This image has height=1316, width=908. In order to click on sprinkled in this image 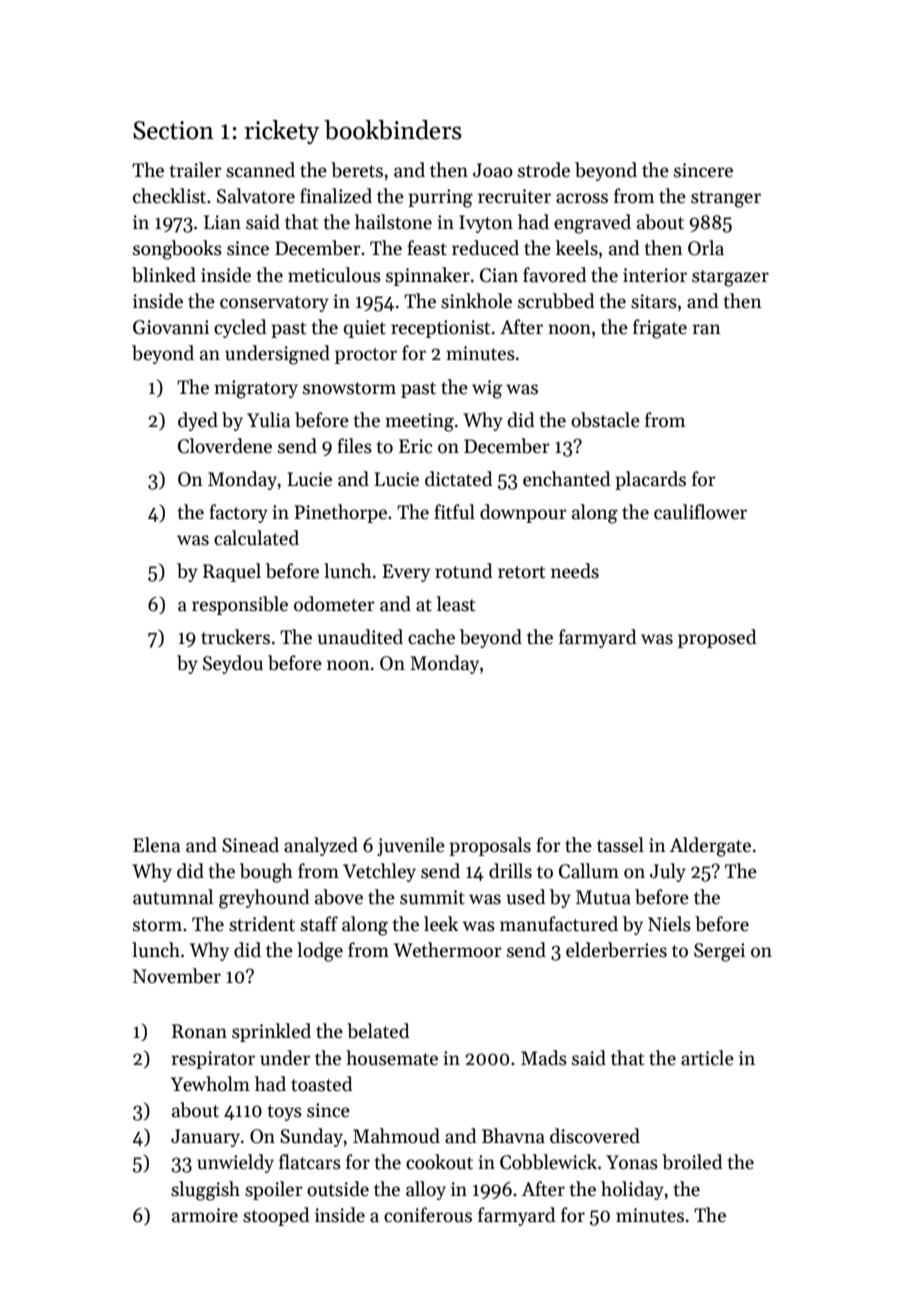, I will do `click(271, 1032)`.
